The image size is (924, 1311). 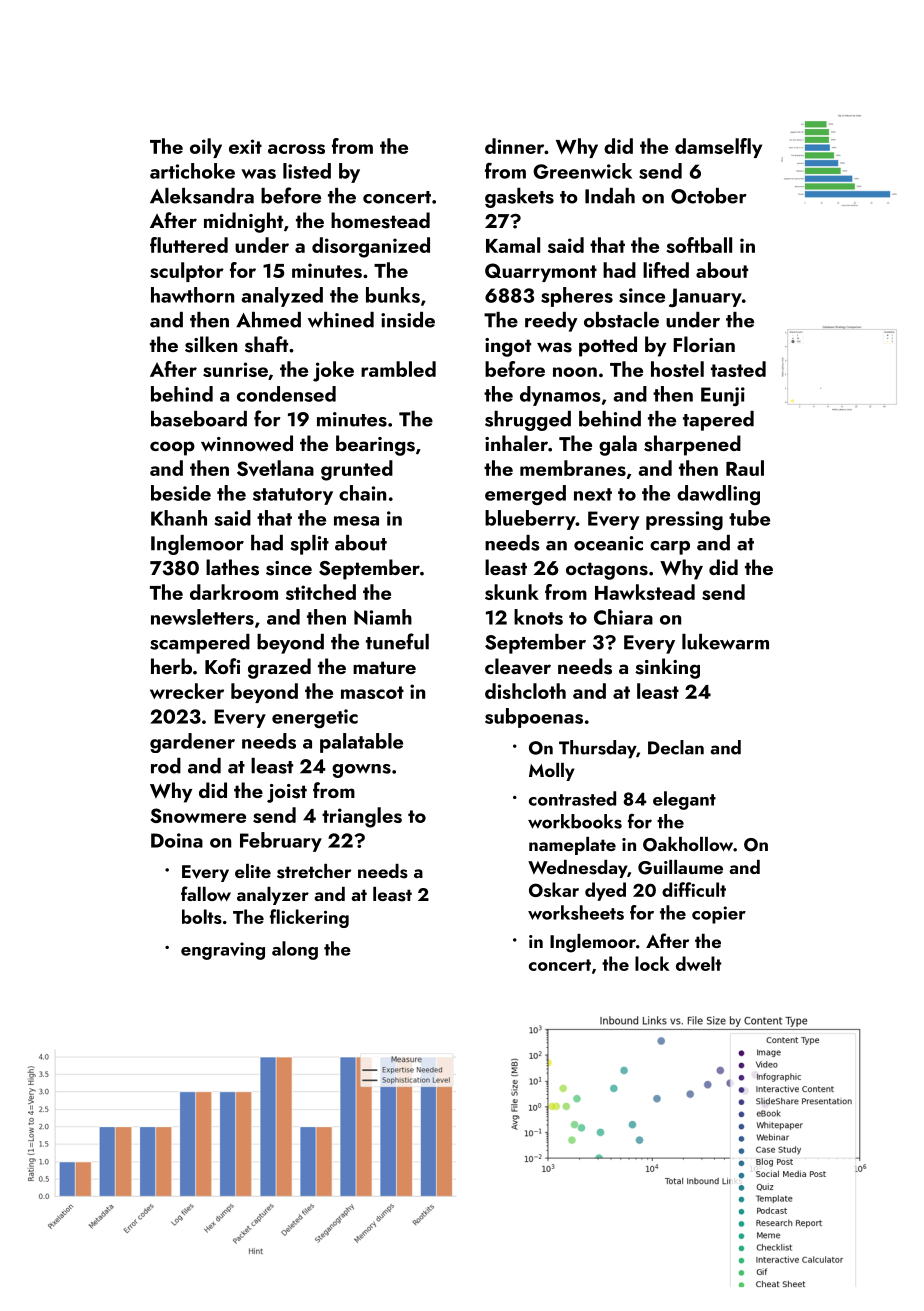 I want to click on reedy, so click(x=551, y=322).
